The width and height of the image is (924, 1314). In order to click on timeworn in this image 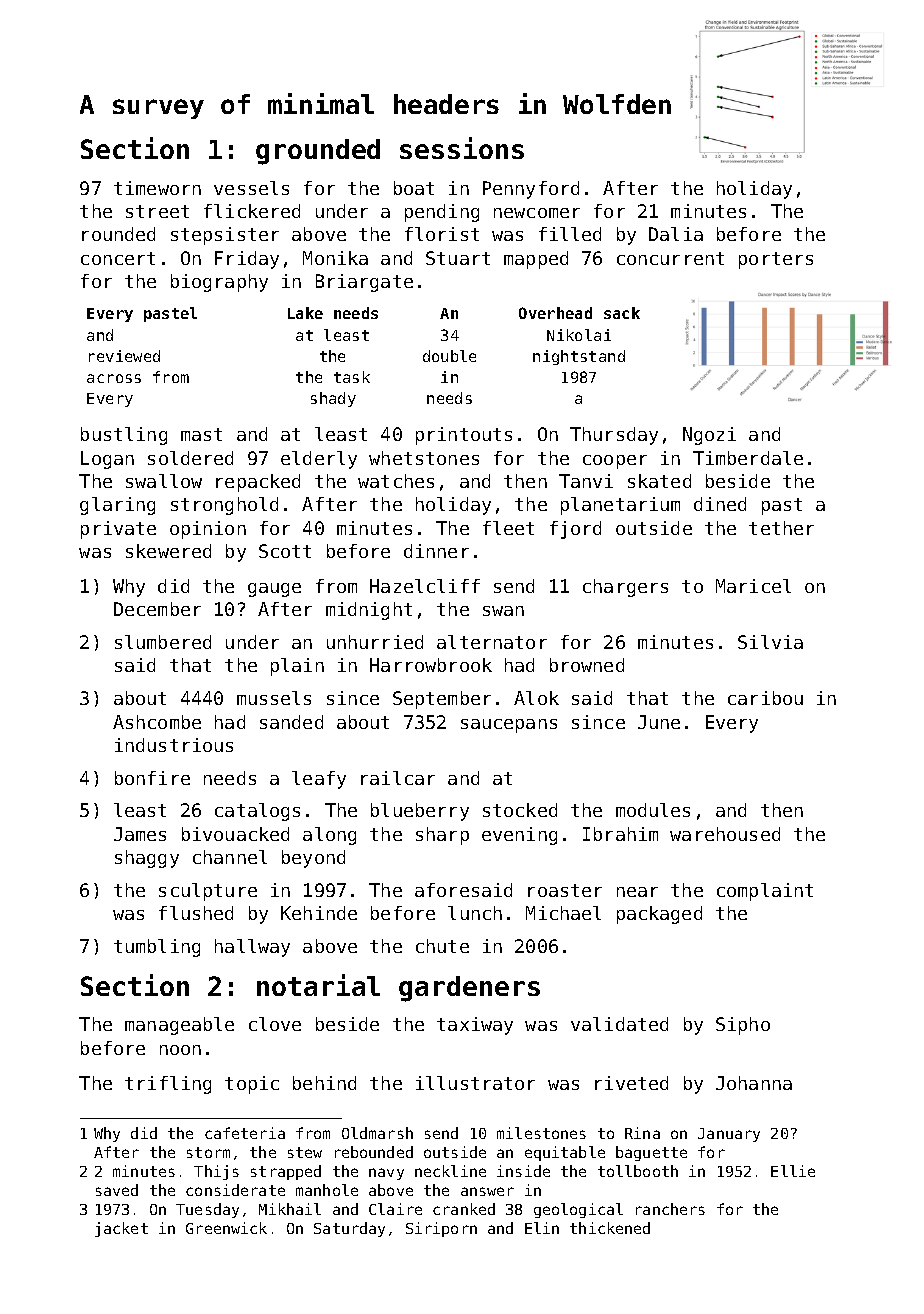, I will do `click(157, 188)`.
